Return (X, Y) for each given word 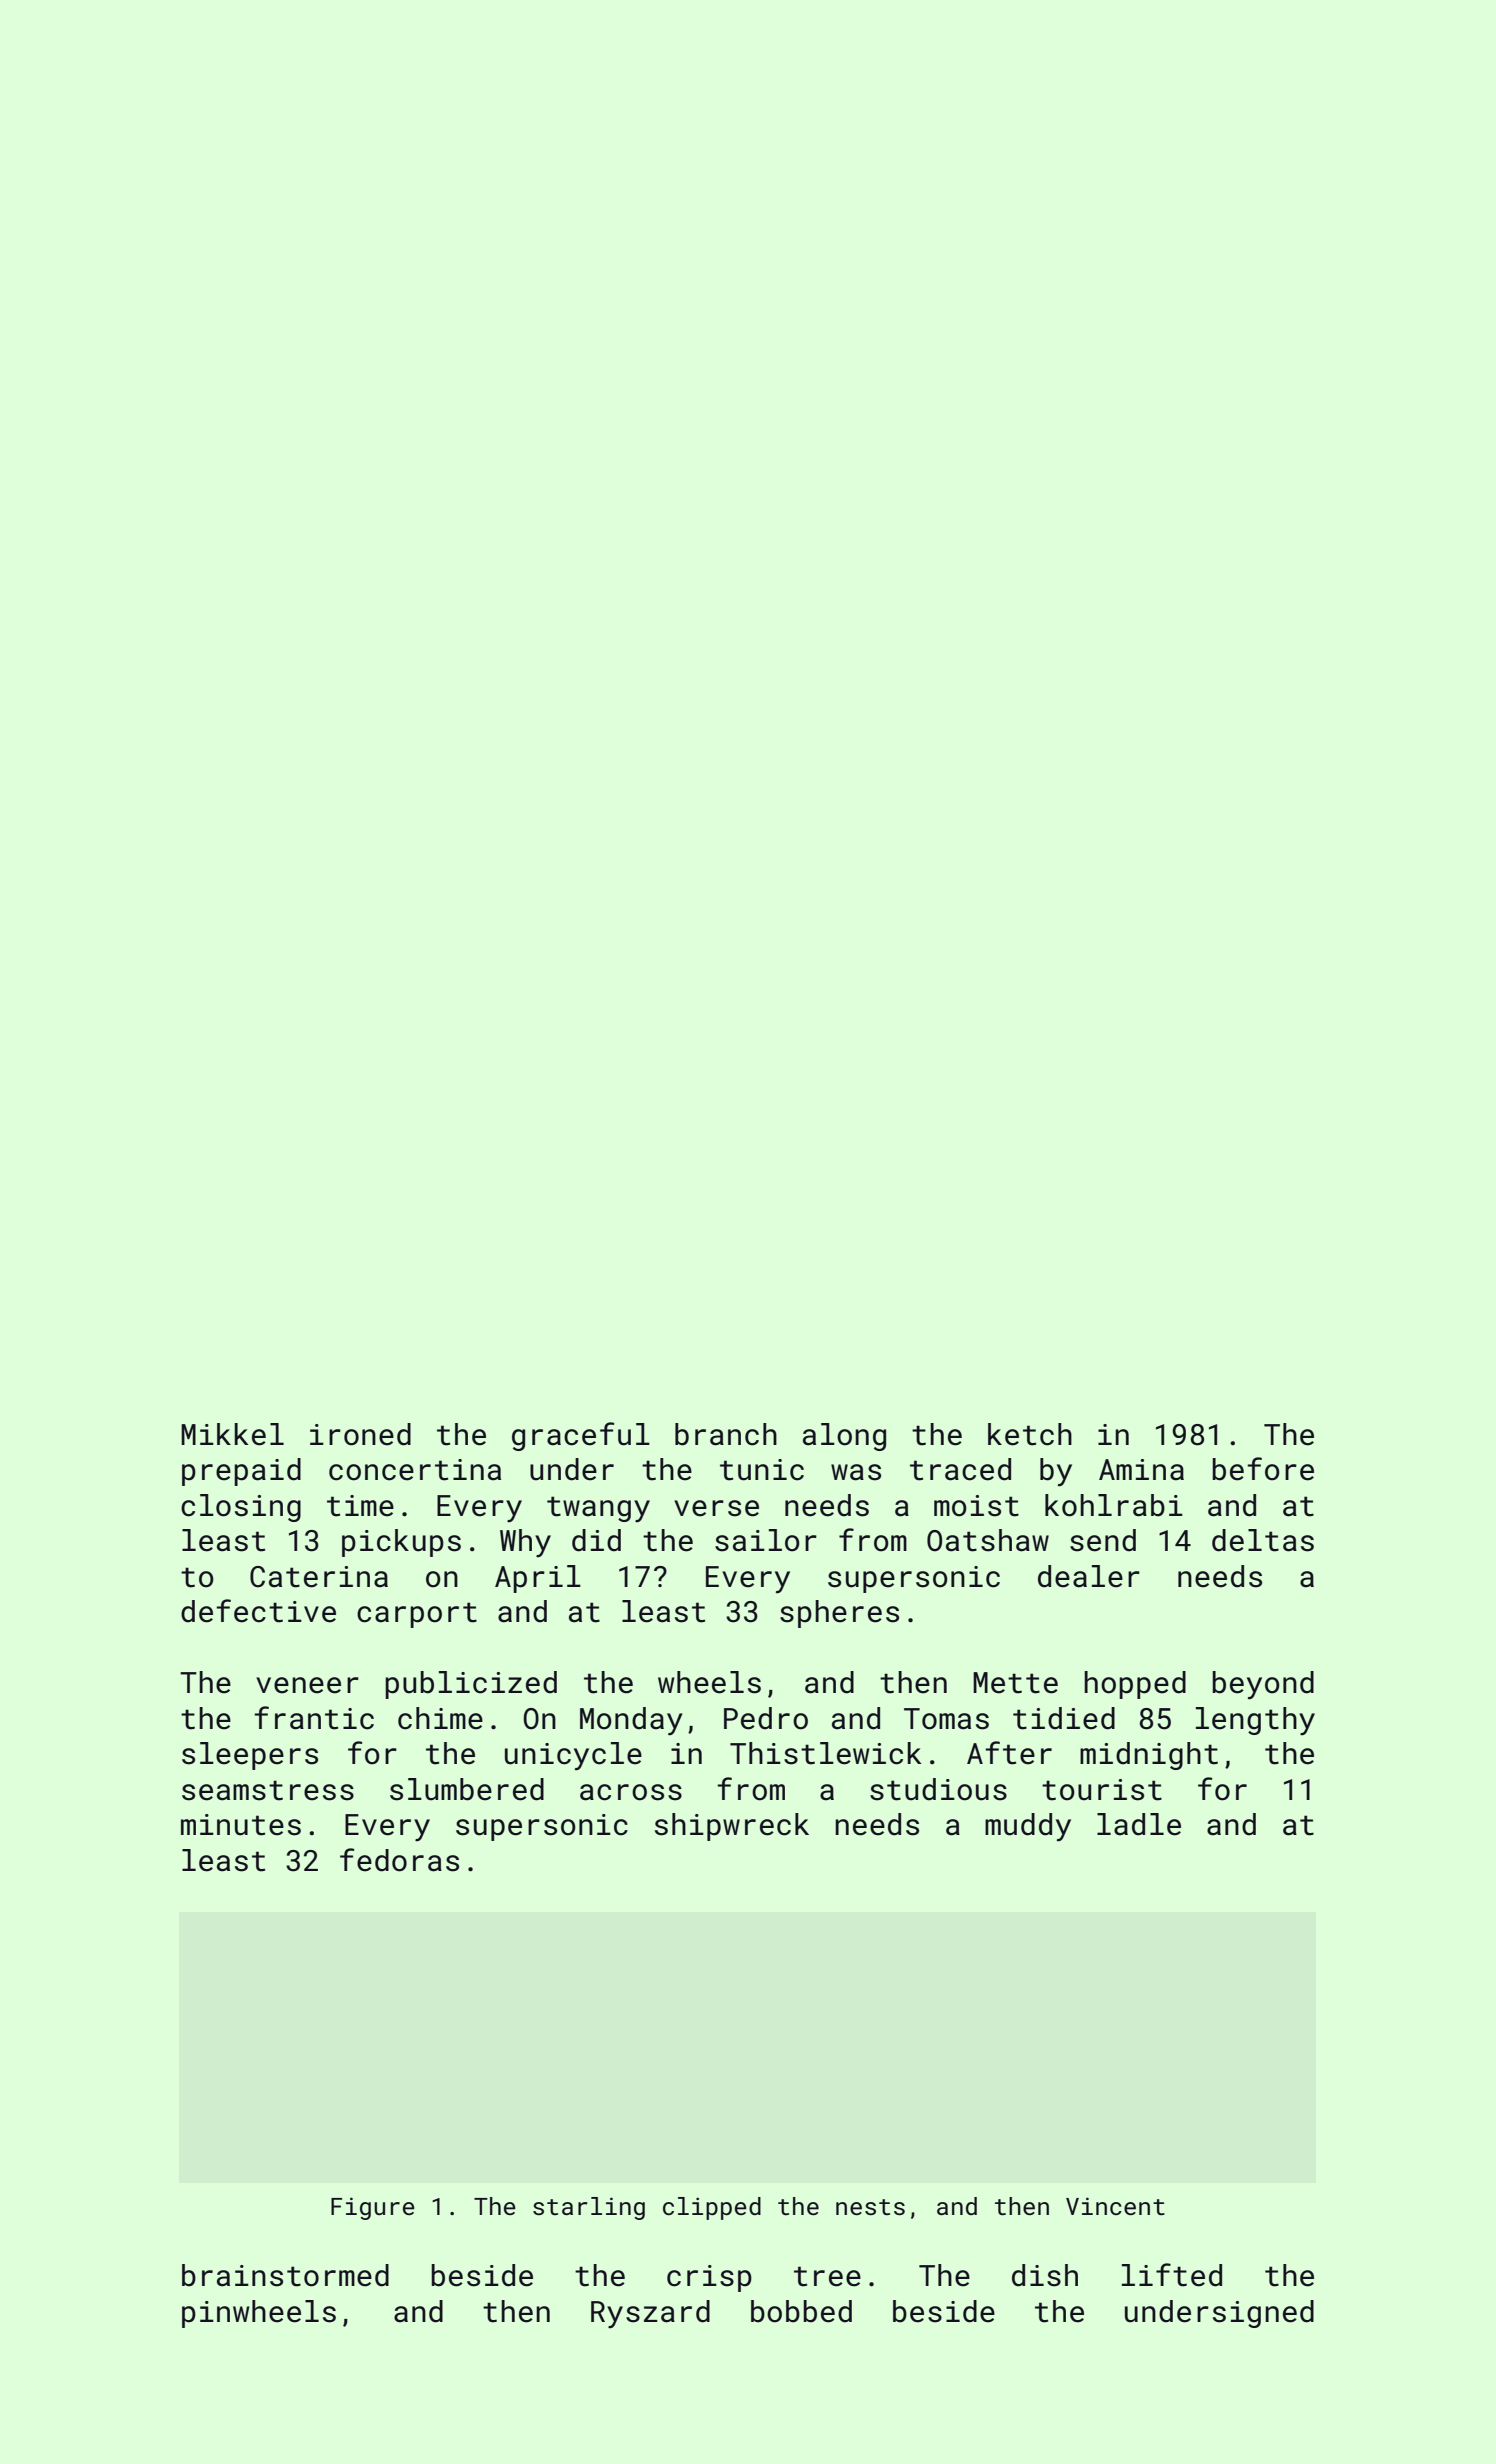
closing (241, 1508)
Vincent (1115, 2206)
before (1263, 1469)
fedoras (399, 1860)
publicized (471, 1685)
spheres (839, 1614)
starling (589, 2208)
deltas (1263, 1540)
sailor (766, 1540)
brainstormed (285, 2275)
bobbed (801, 2311)
